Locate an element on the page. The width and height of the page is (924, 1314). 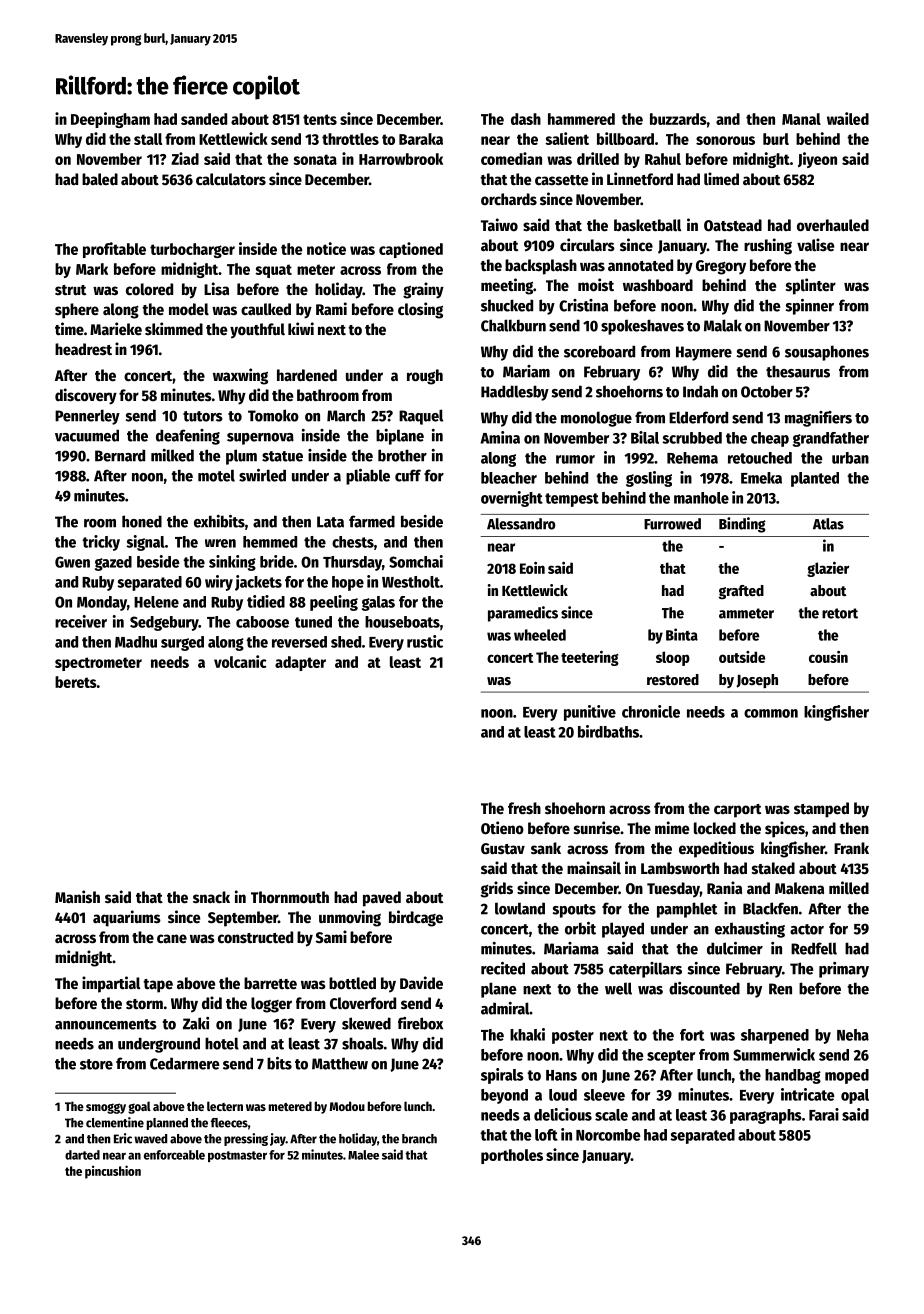
thesaurus is located at coordinates (798, 371).
